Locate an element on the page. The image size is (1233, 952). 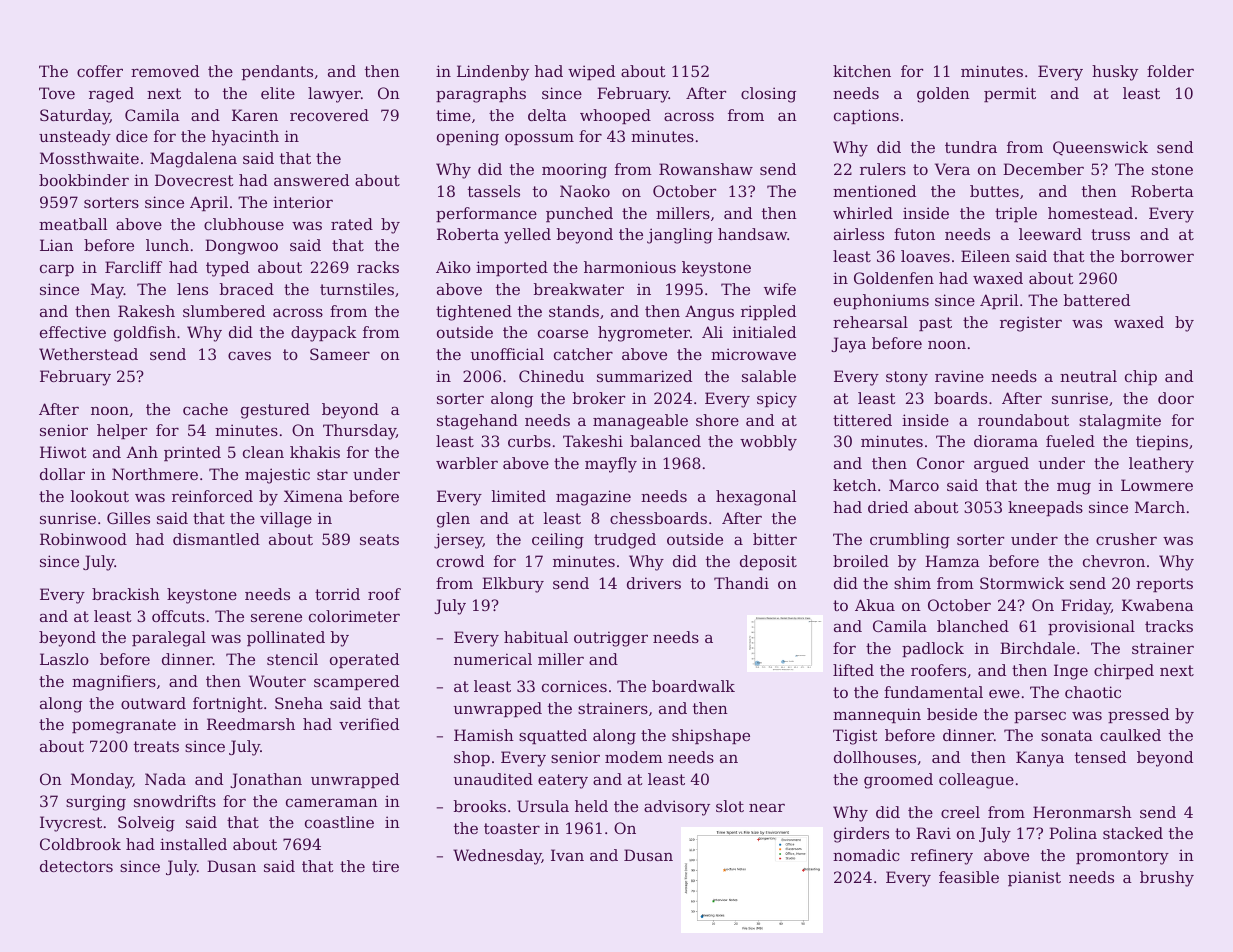
diorama is located at coordinates (1006, 441).
